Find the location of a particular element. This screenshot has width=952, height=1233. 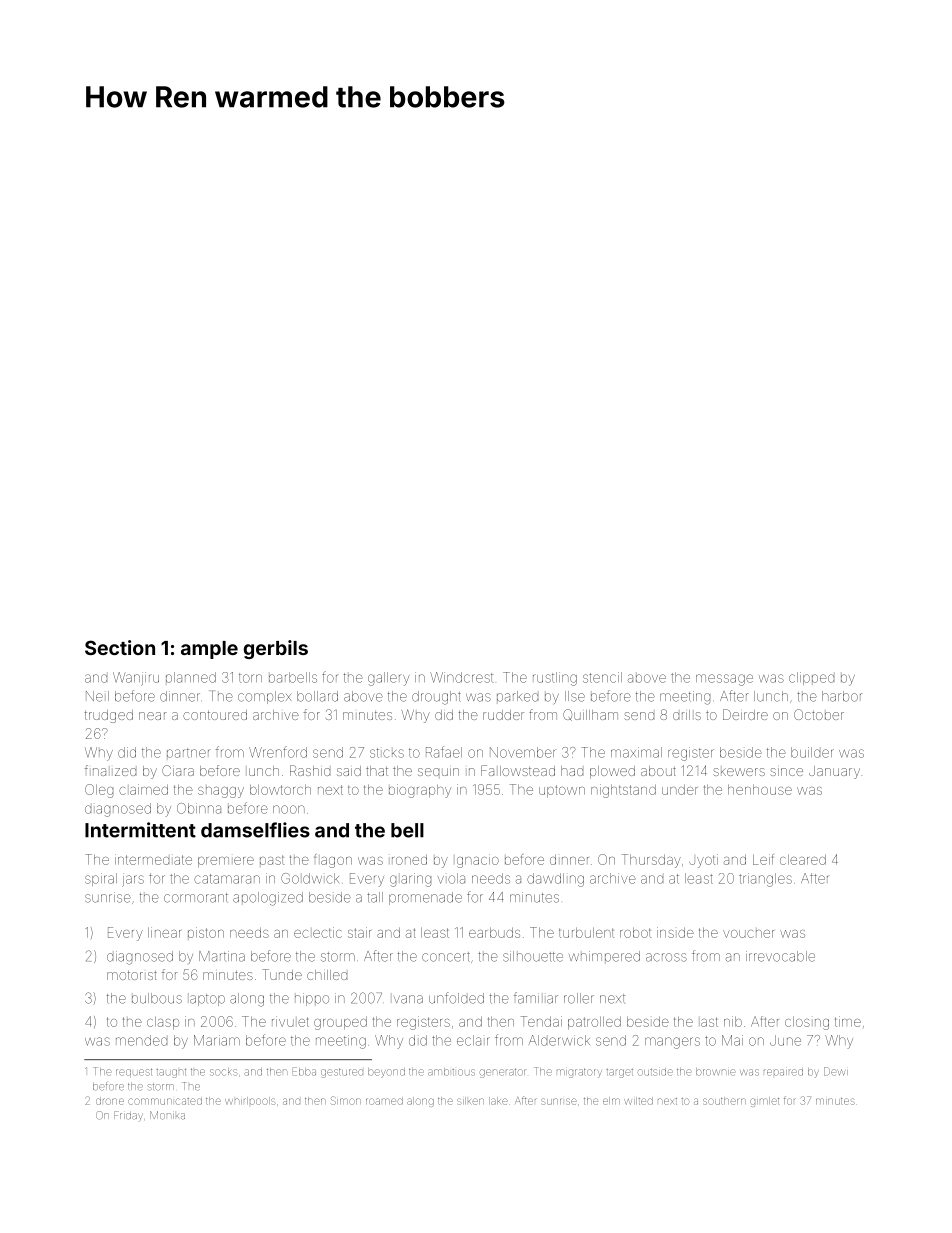

cormorant is located at coordinates (196, 898).
